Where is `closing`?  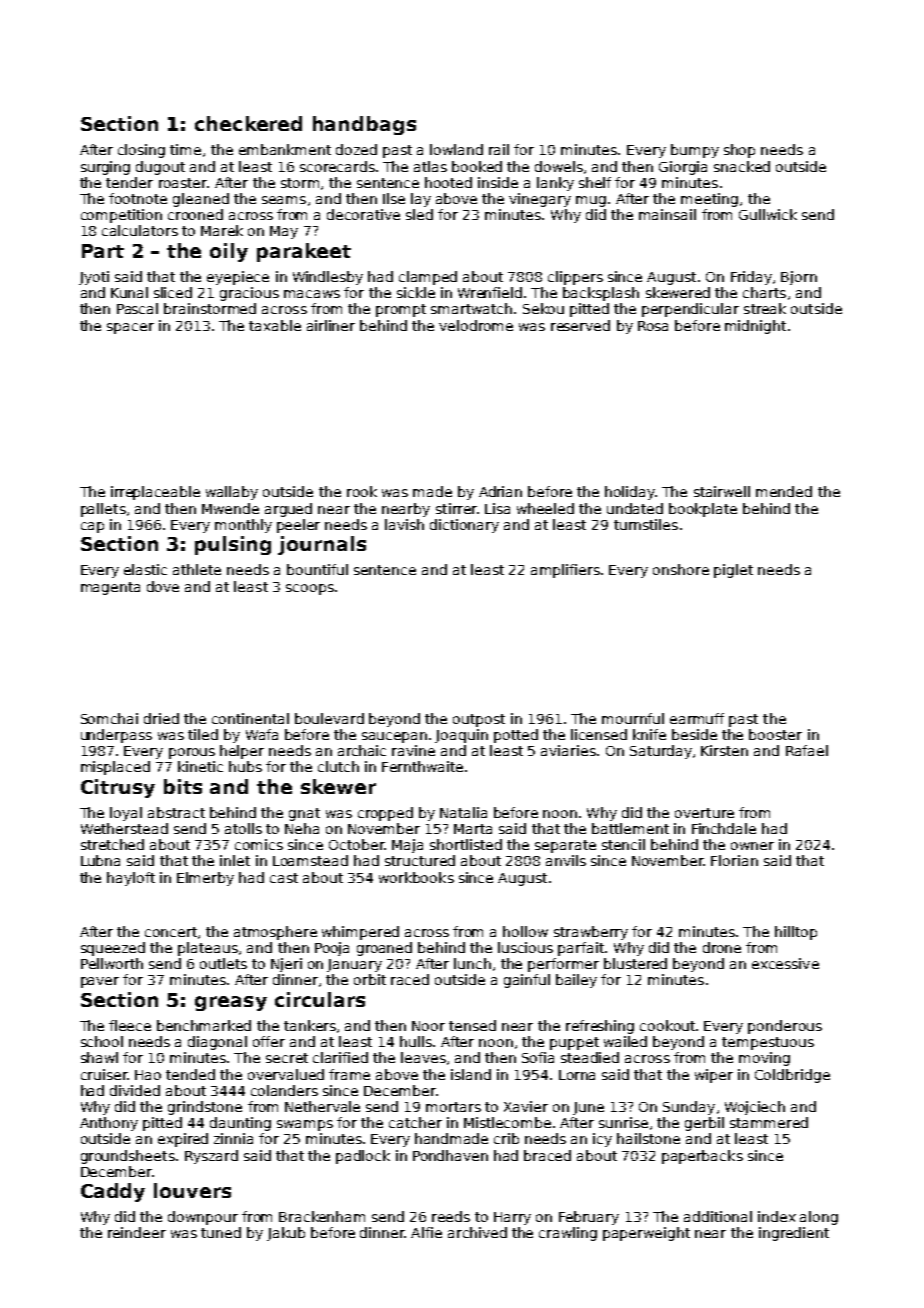 closing is located at coordinates (141, 151).
